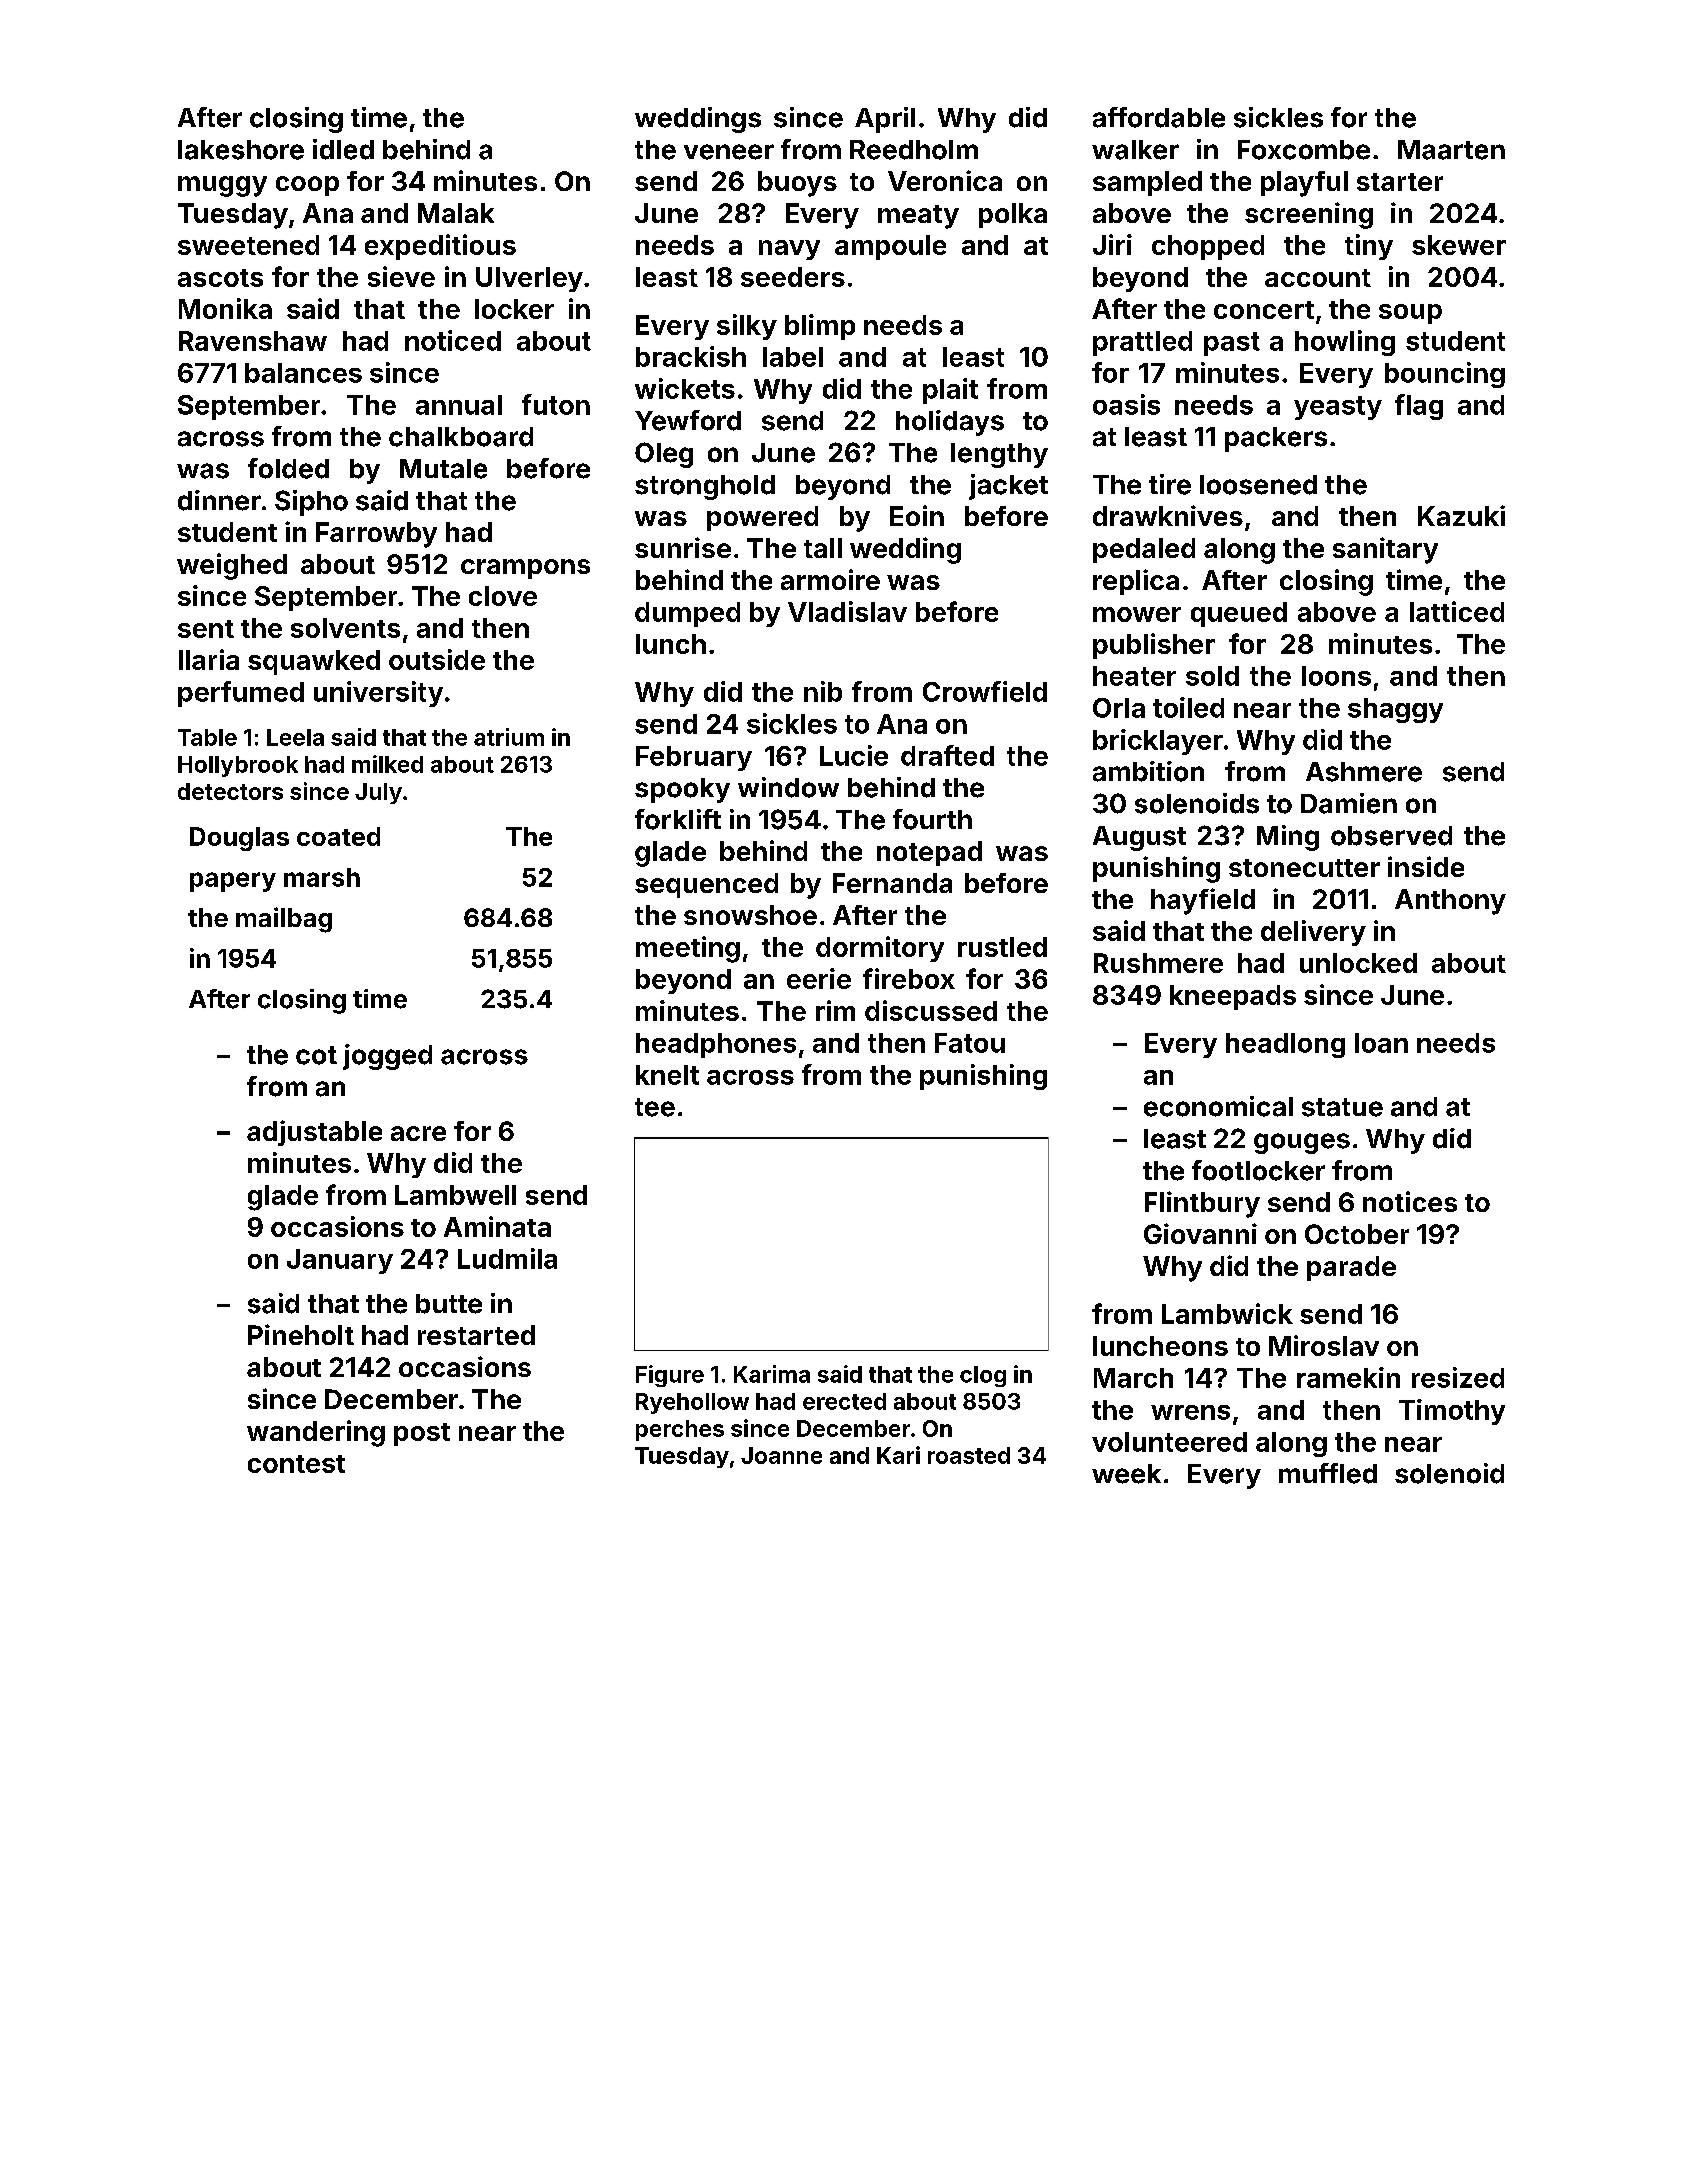 This image has width=1683, height=2178. I want to click on April, so click(885, 120).
